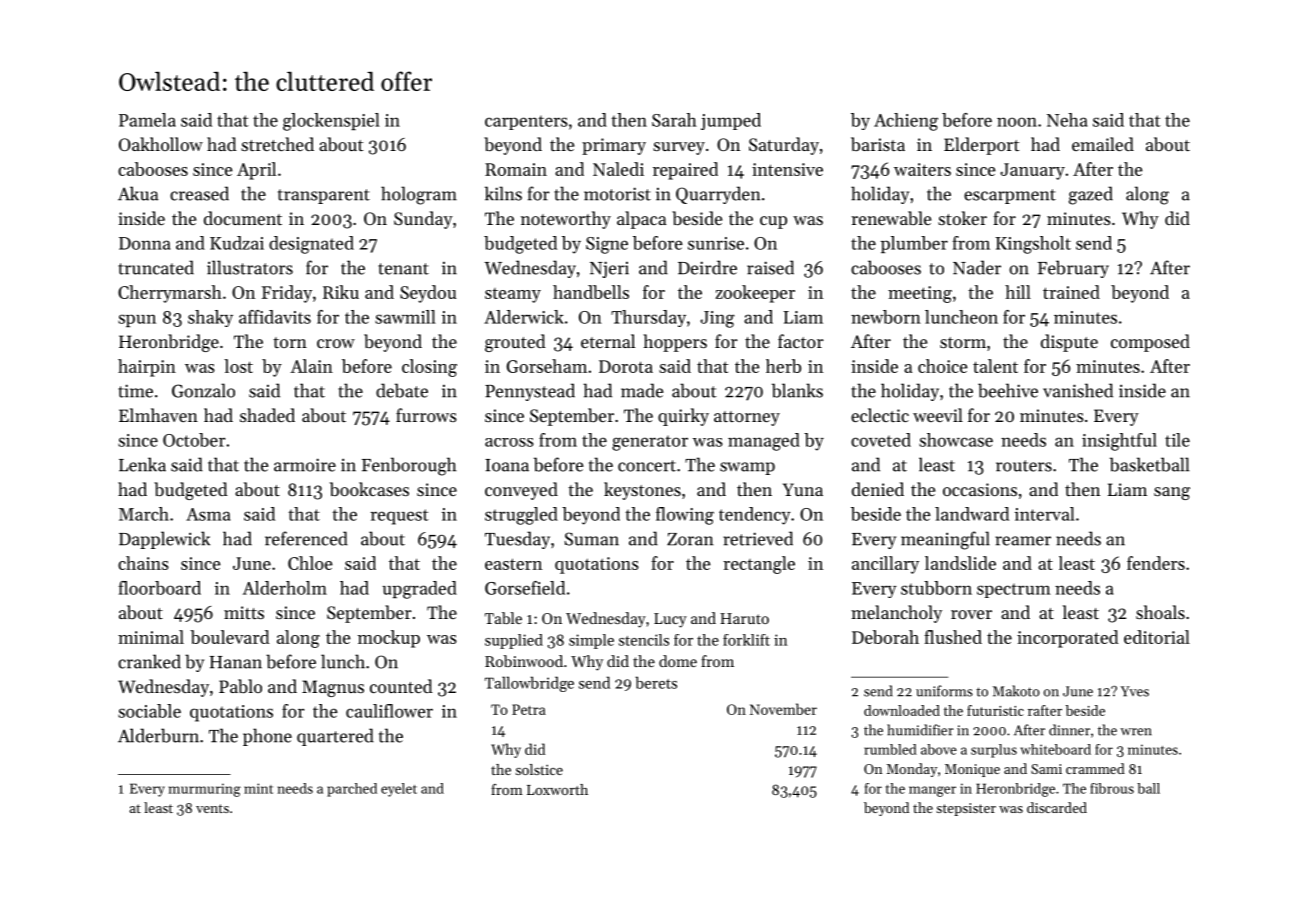 This screenshot has width=1308, height=924. Describe the element at coordinates (285, 588) in the screenshot. I see `Alderholm` at that location.
